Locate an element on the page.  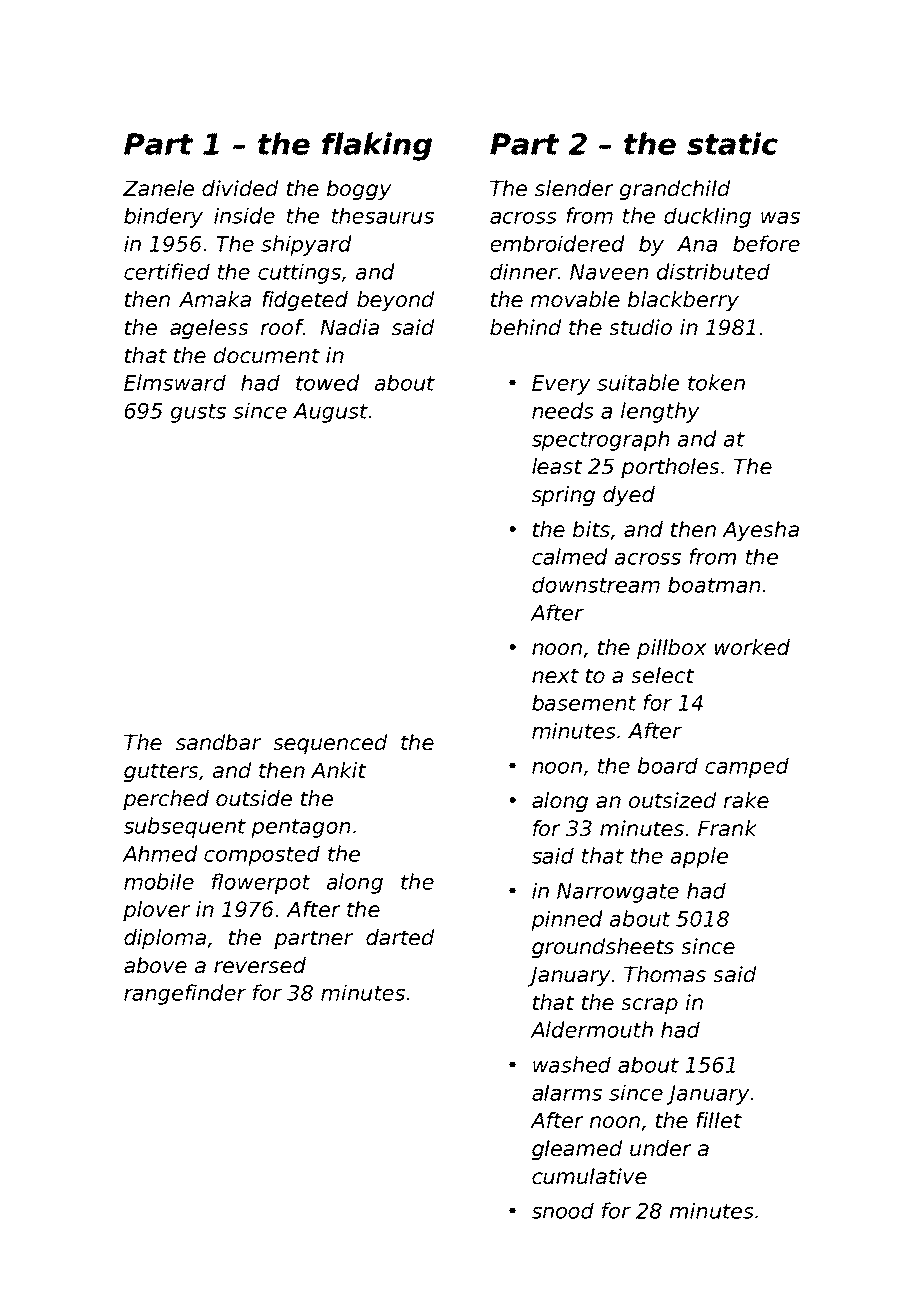
August is located at coordinates (330, 413).
